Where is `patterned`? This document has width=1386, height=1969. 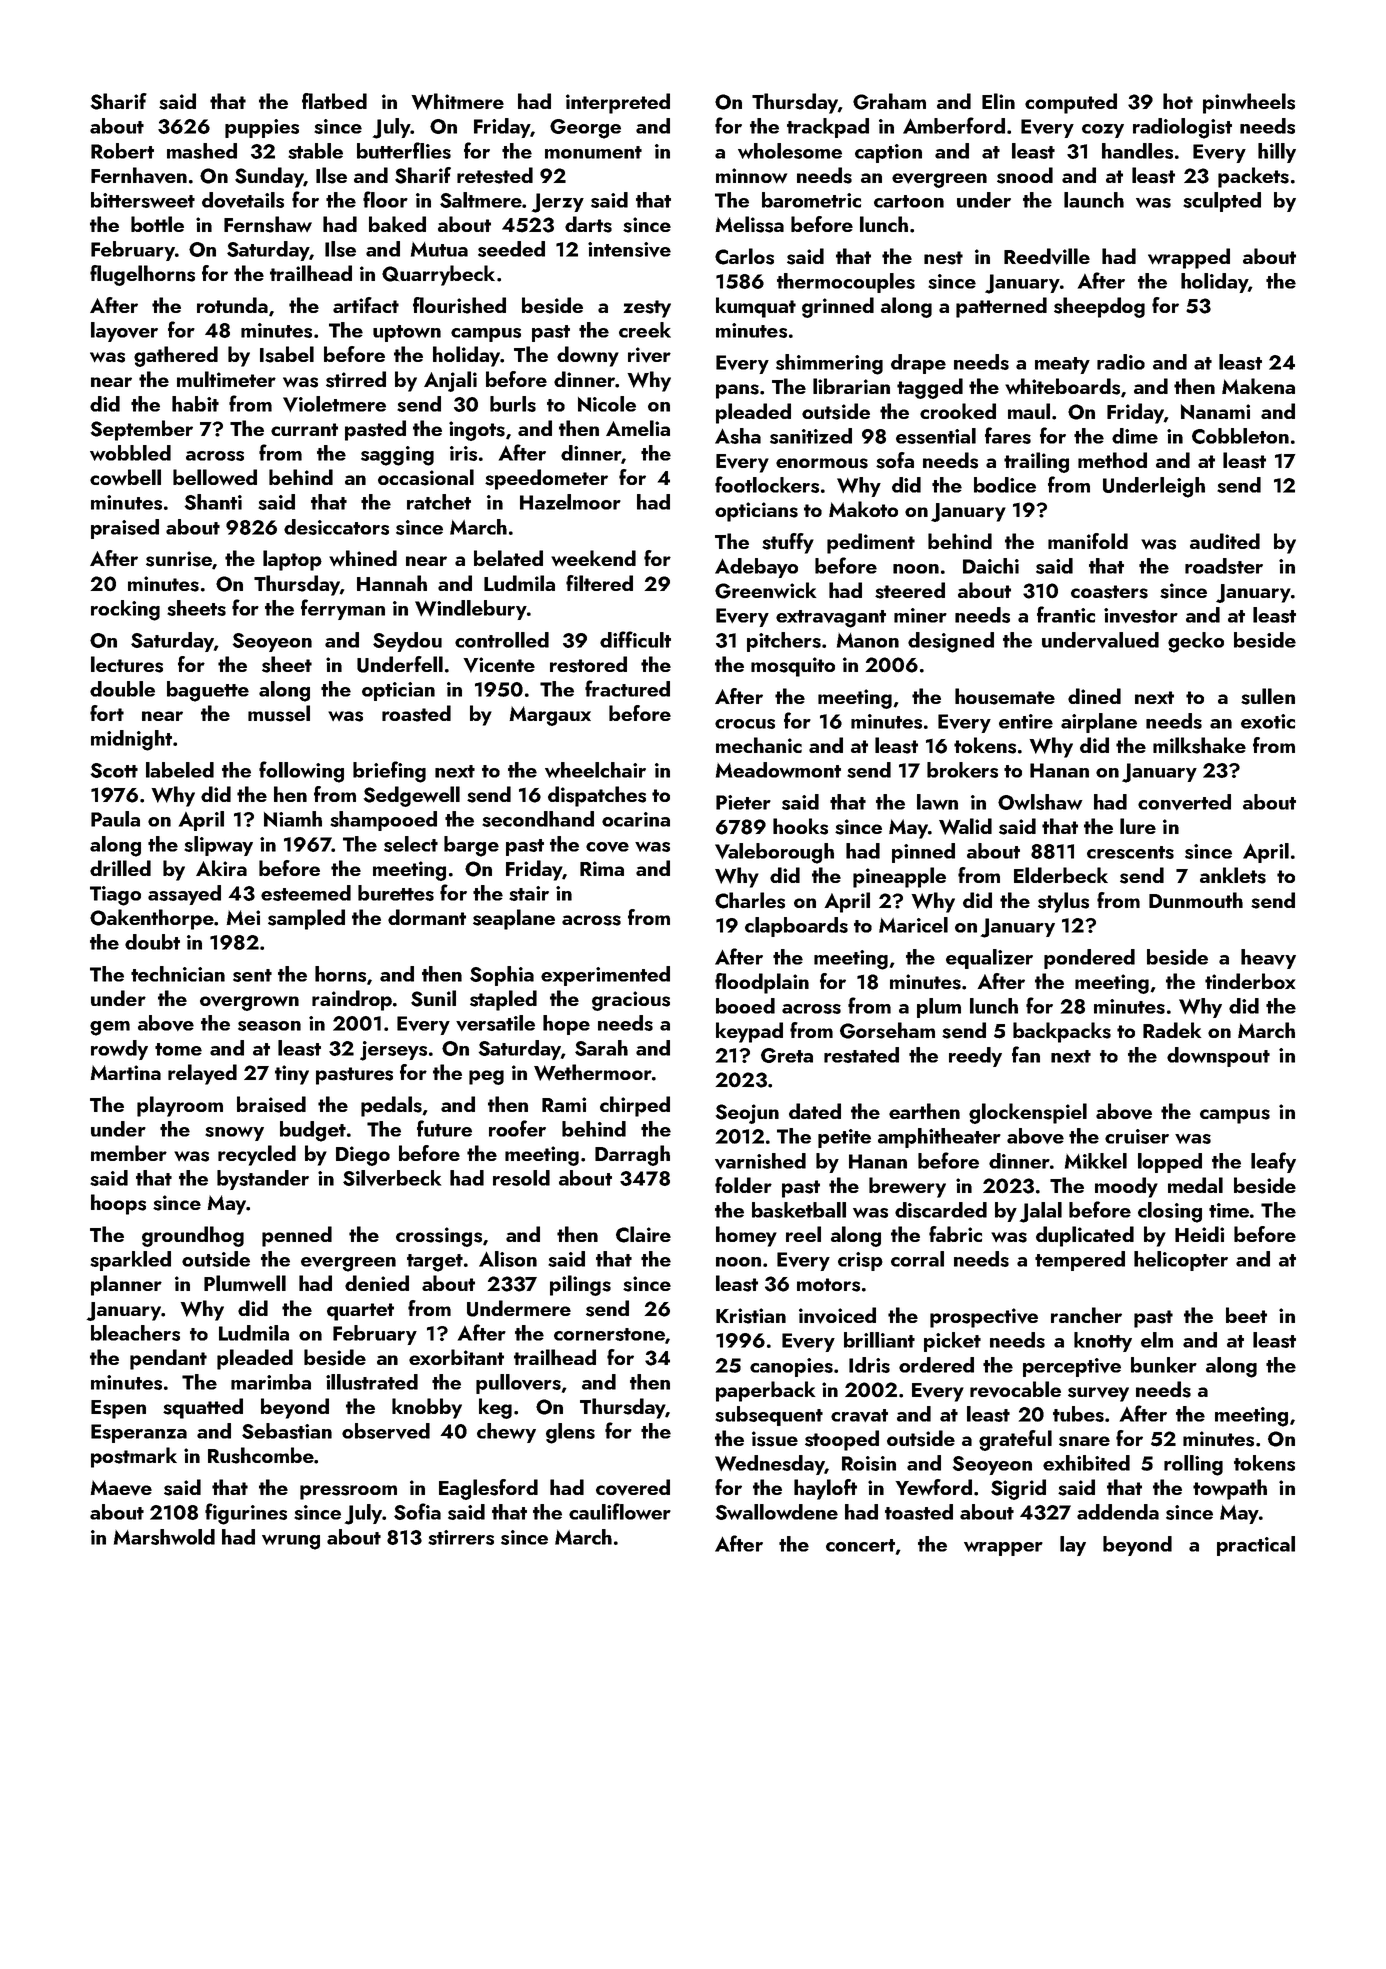
patterned is located at coordinates (1001, 307).
